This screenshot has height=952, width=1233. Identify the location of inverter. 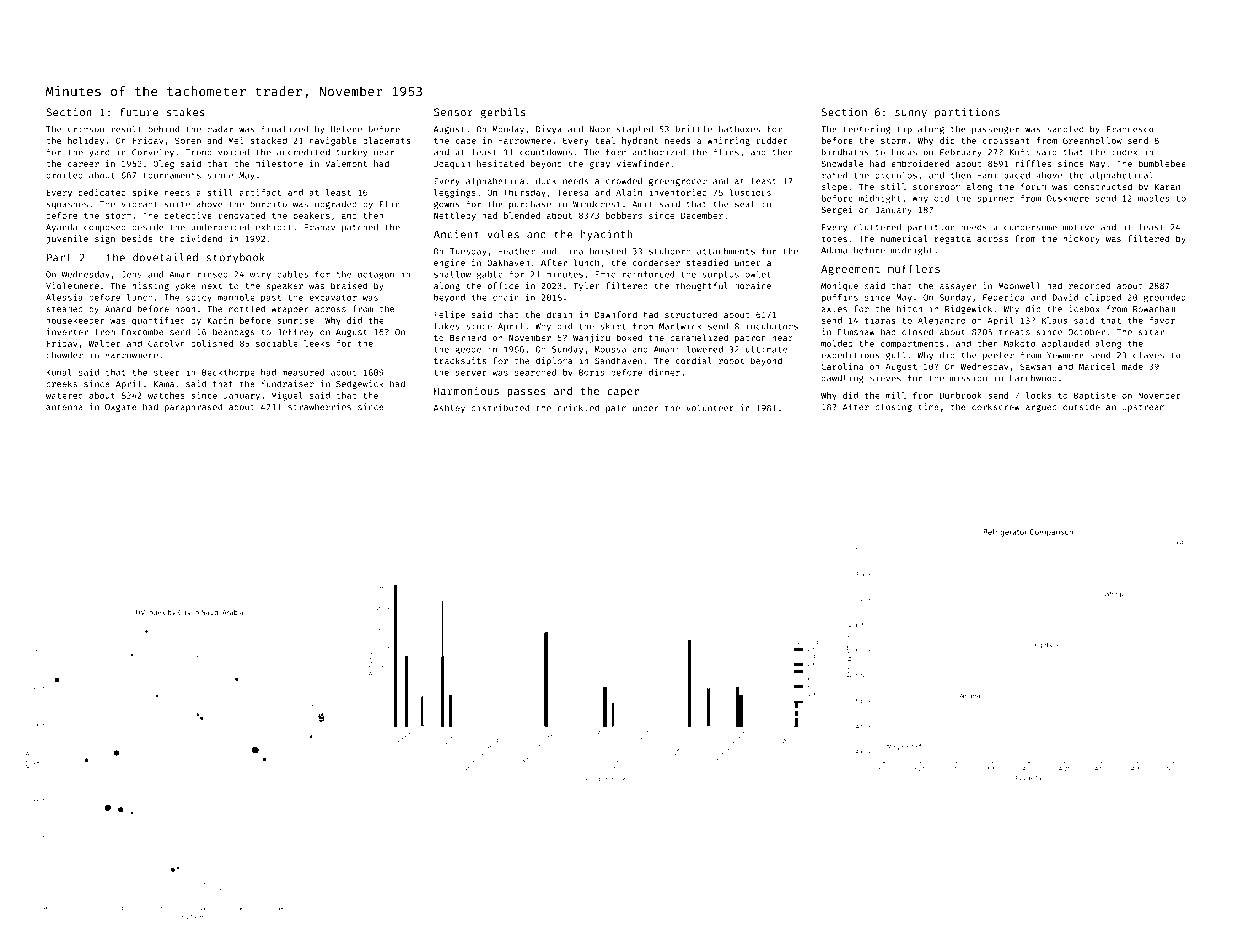
(67, 332).
